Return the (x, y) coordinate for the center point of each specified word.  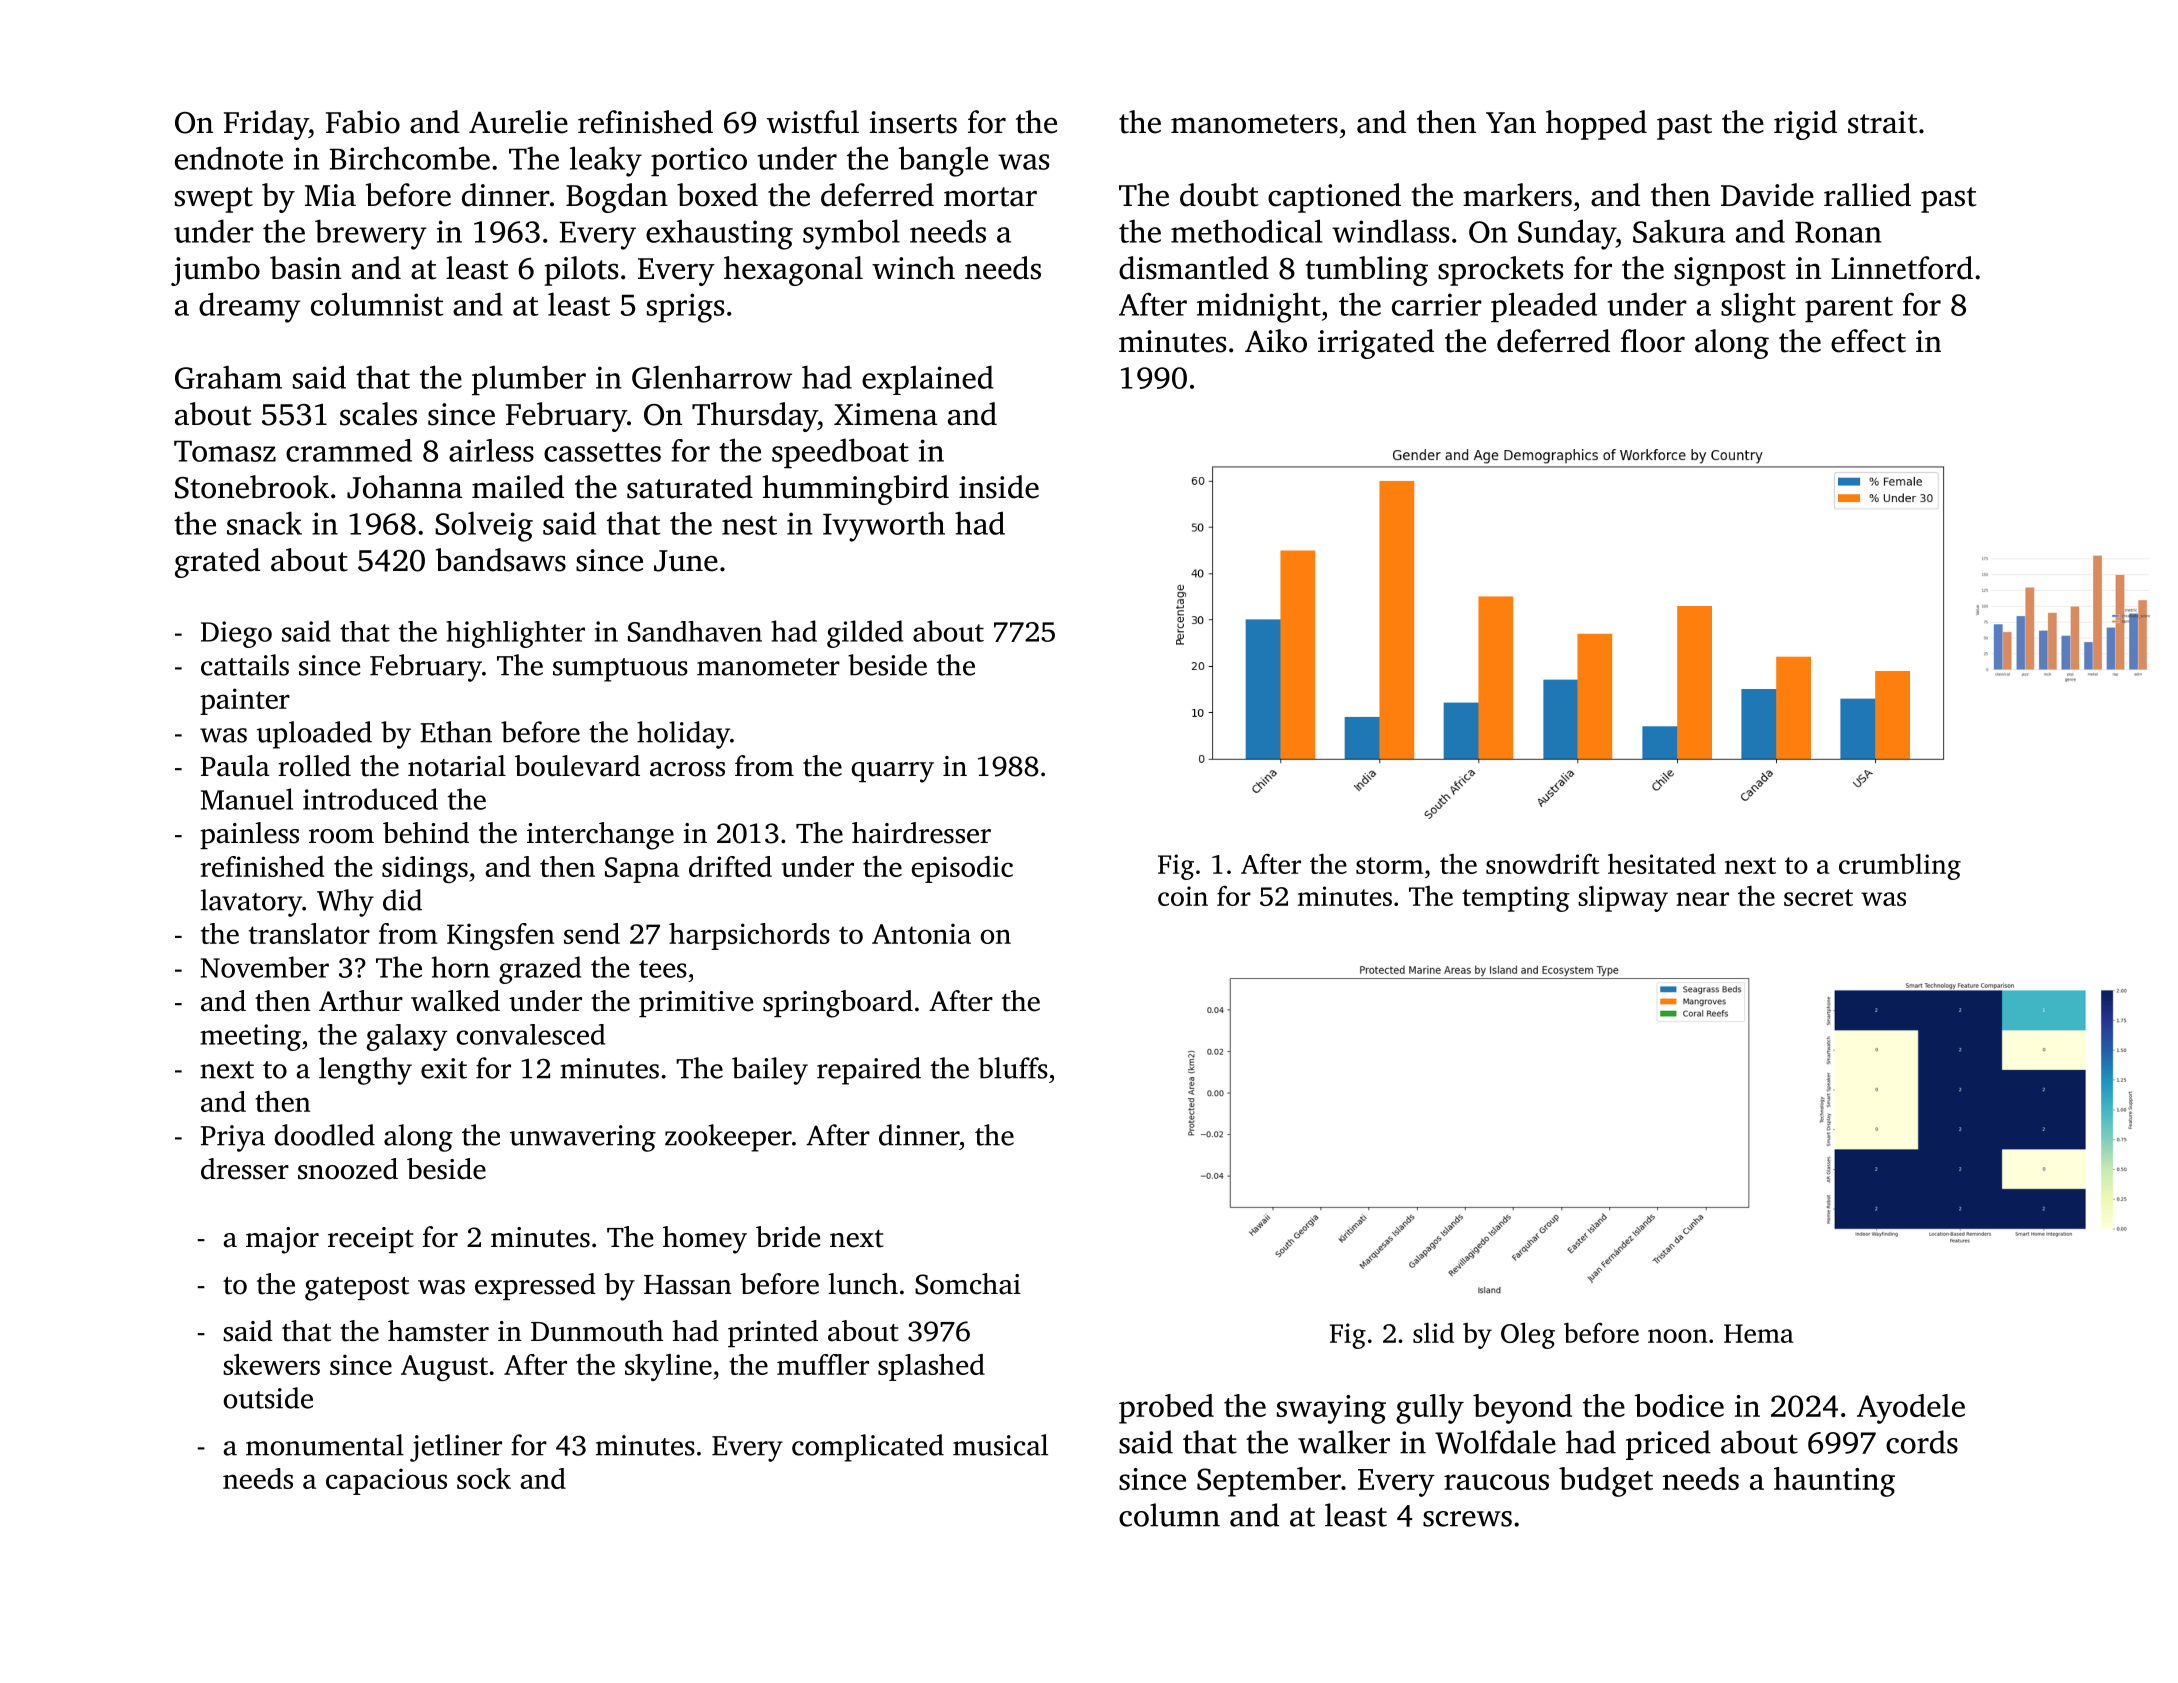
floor (1653, 341)
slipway (1623, 898)
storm (1389, 865)
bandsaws (501, 560)
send (592, 933)
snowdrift (1543, 863)
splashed (931, 1367)
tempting (1516, 899)
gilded (865, 634)
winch (913, 268)
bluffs (1013, 1068)
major (282, 1240)
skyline (668, 1367)
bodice (1679, 1405)
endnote (229, 158)
